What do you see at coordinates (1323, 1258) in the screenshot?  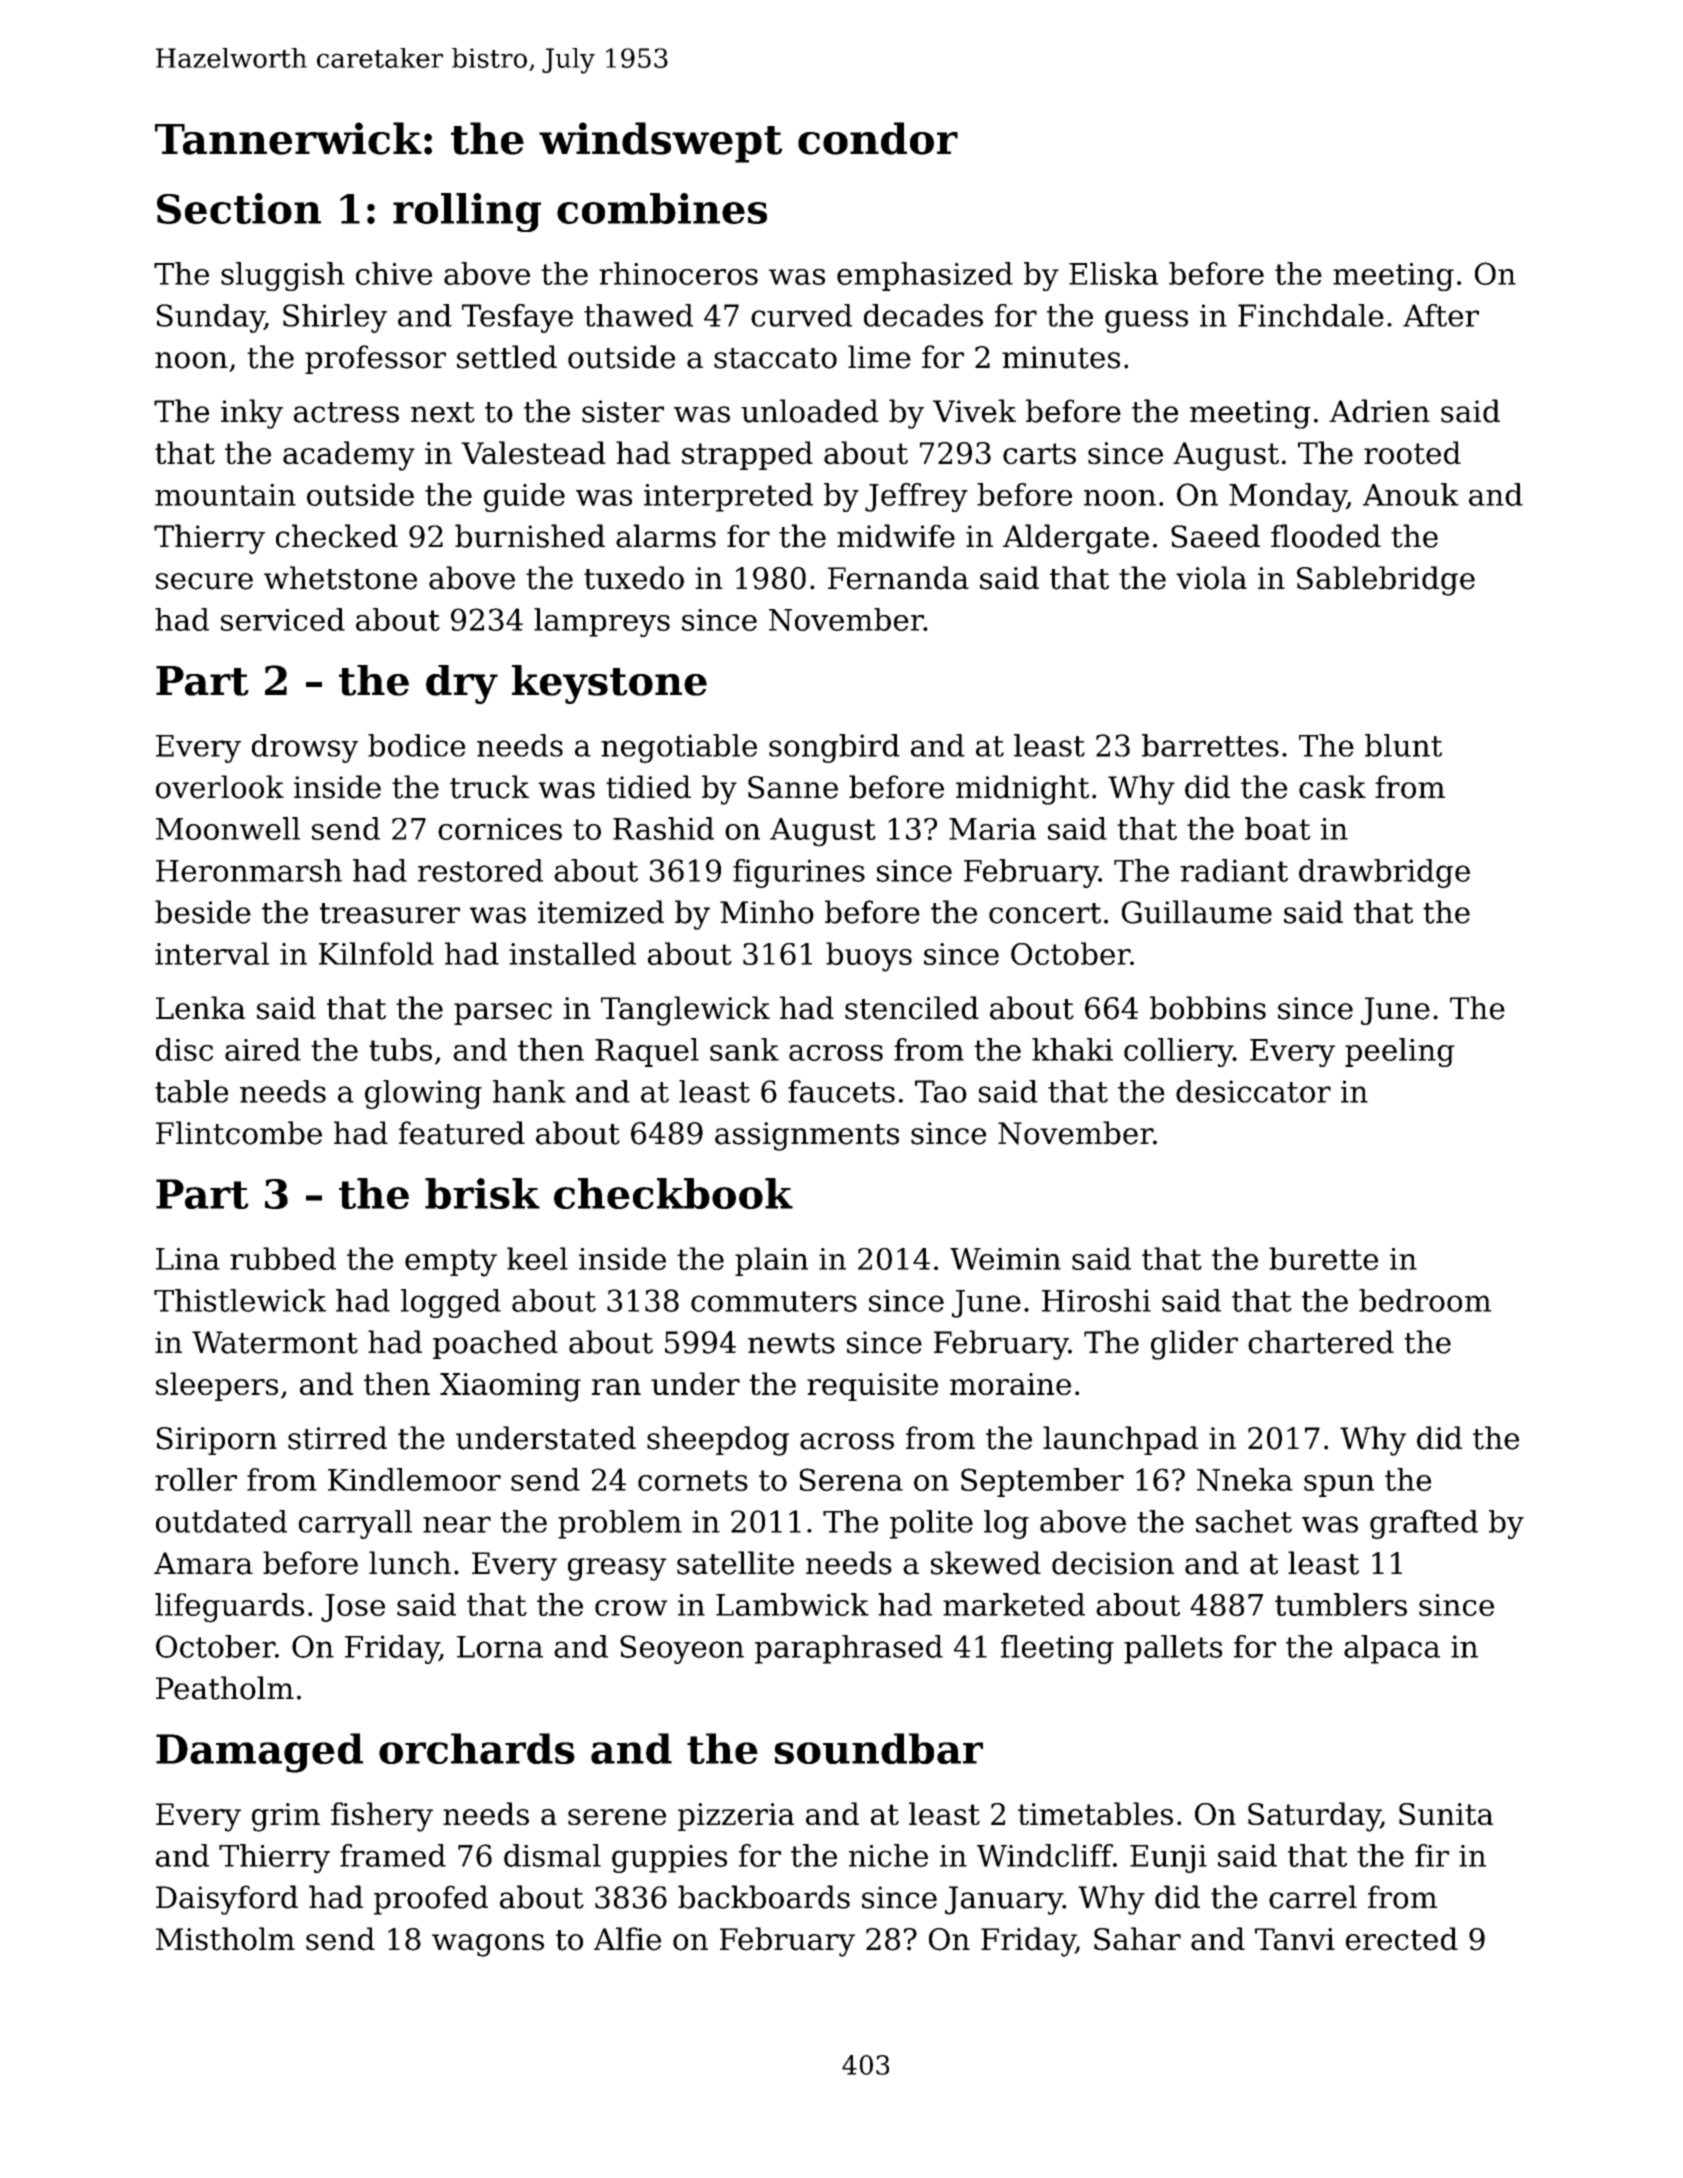 I see `burette` at bounding box center [1323, 1258].
